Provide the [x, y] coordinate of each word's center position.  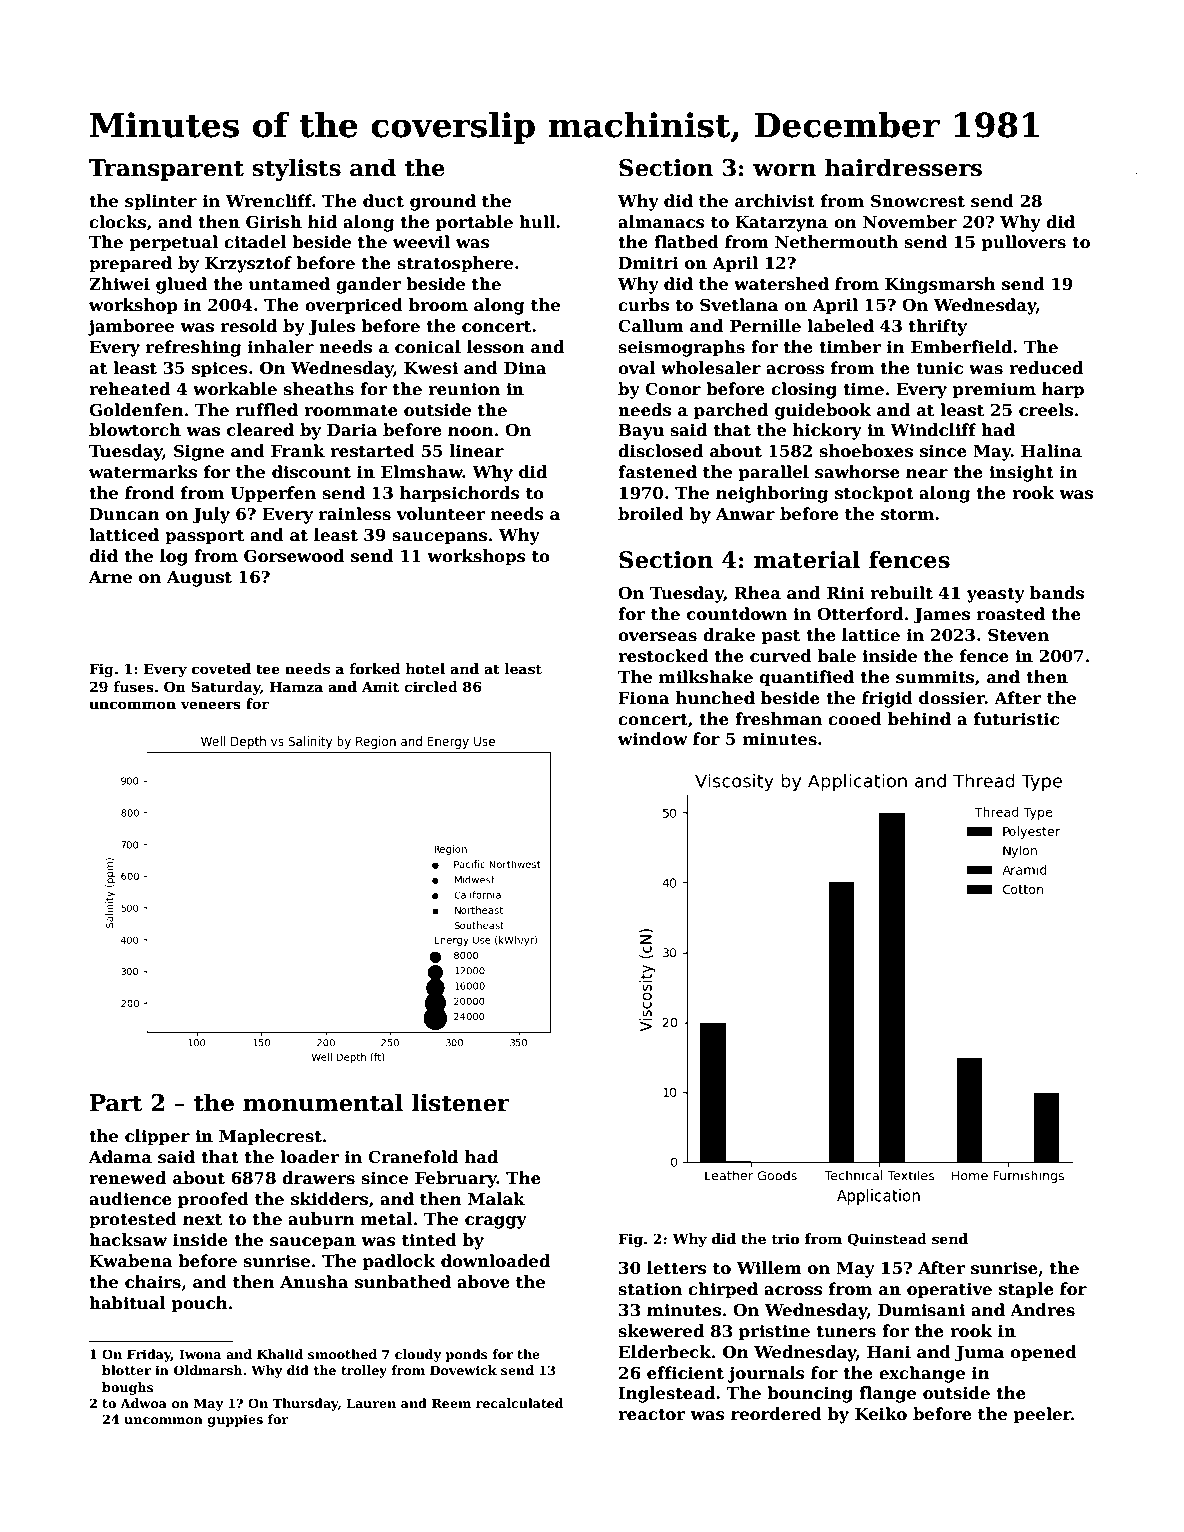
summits [935, 677]
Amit [380, 686]
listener [461, 1102]
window [653, 739]
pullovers [1024, 243]
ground [443, 202]
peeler [1042, 1415]
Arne [110, 577]
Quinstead [887, 1240]
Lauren [371, 1403]
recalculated [519, 1403]
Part [116, 1103]
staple [1026, 1290]
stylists [296, 169]
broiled [650, 514]
